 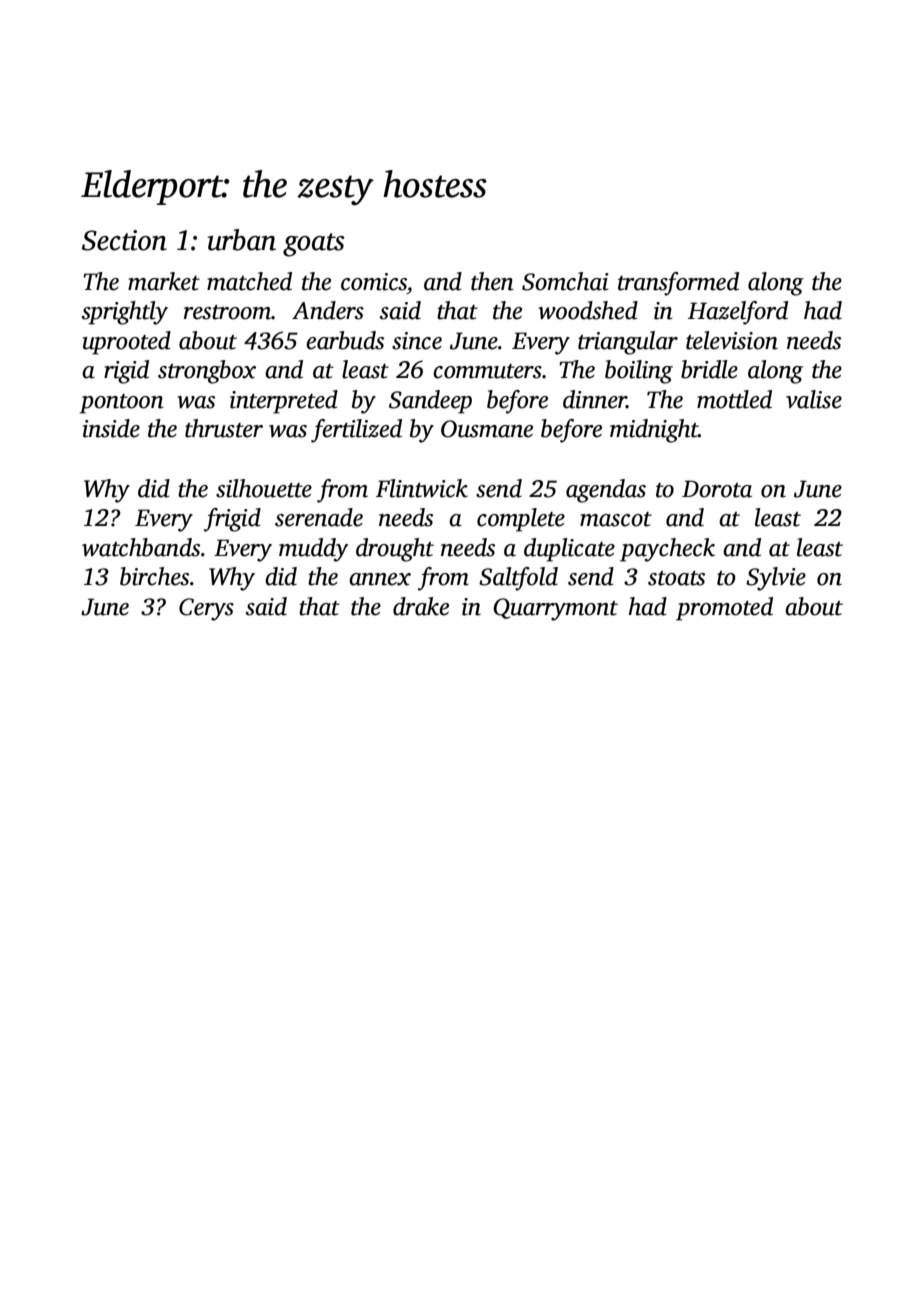 What do you see at coordinates (264, 488) in the screenshot?
I see `silhouette` at bounding box center [264, 488].
